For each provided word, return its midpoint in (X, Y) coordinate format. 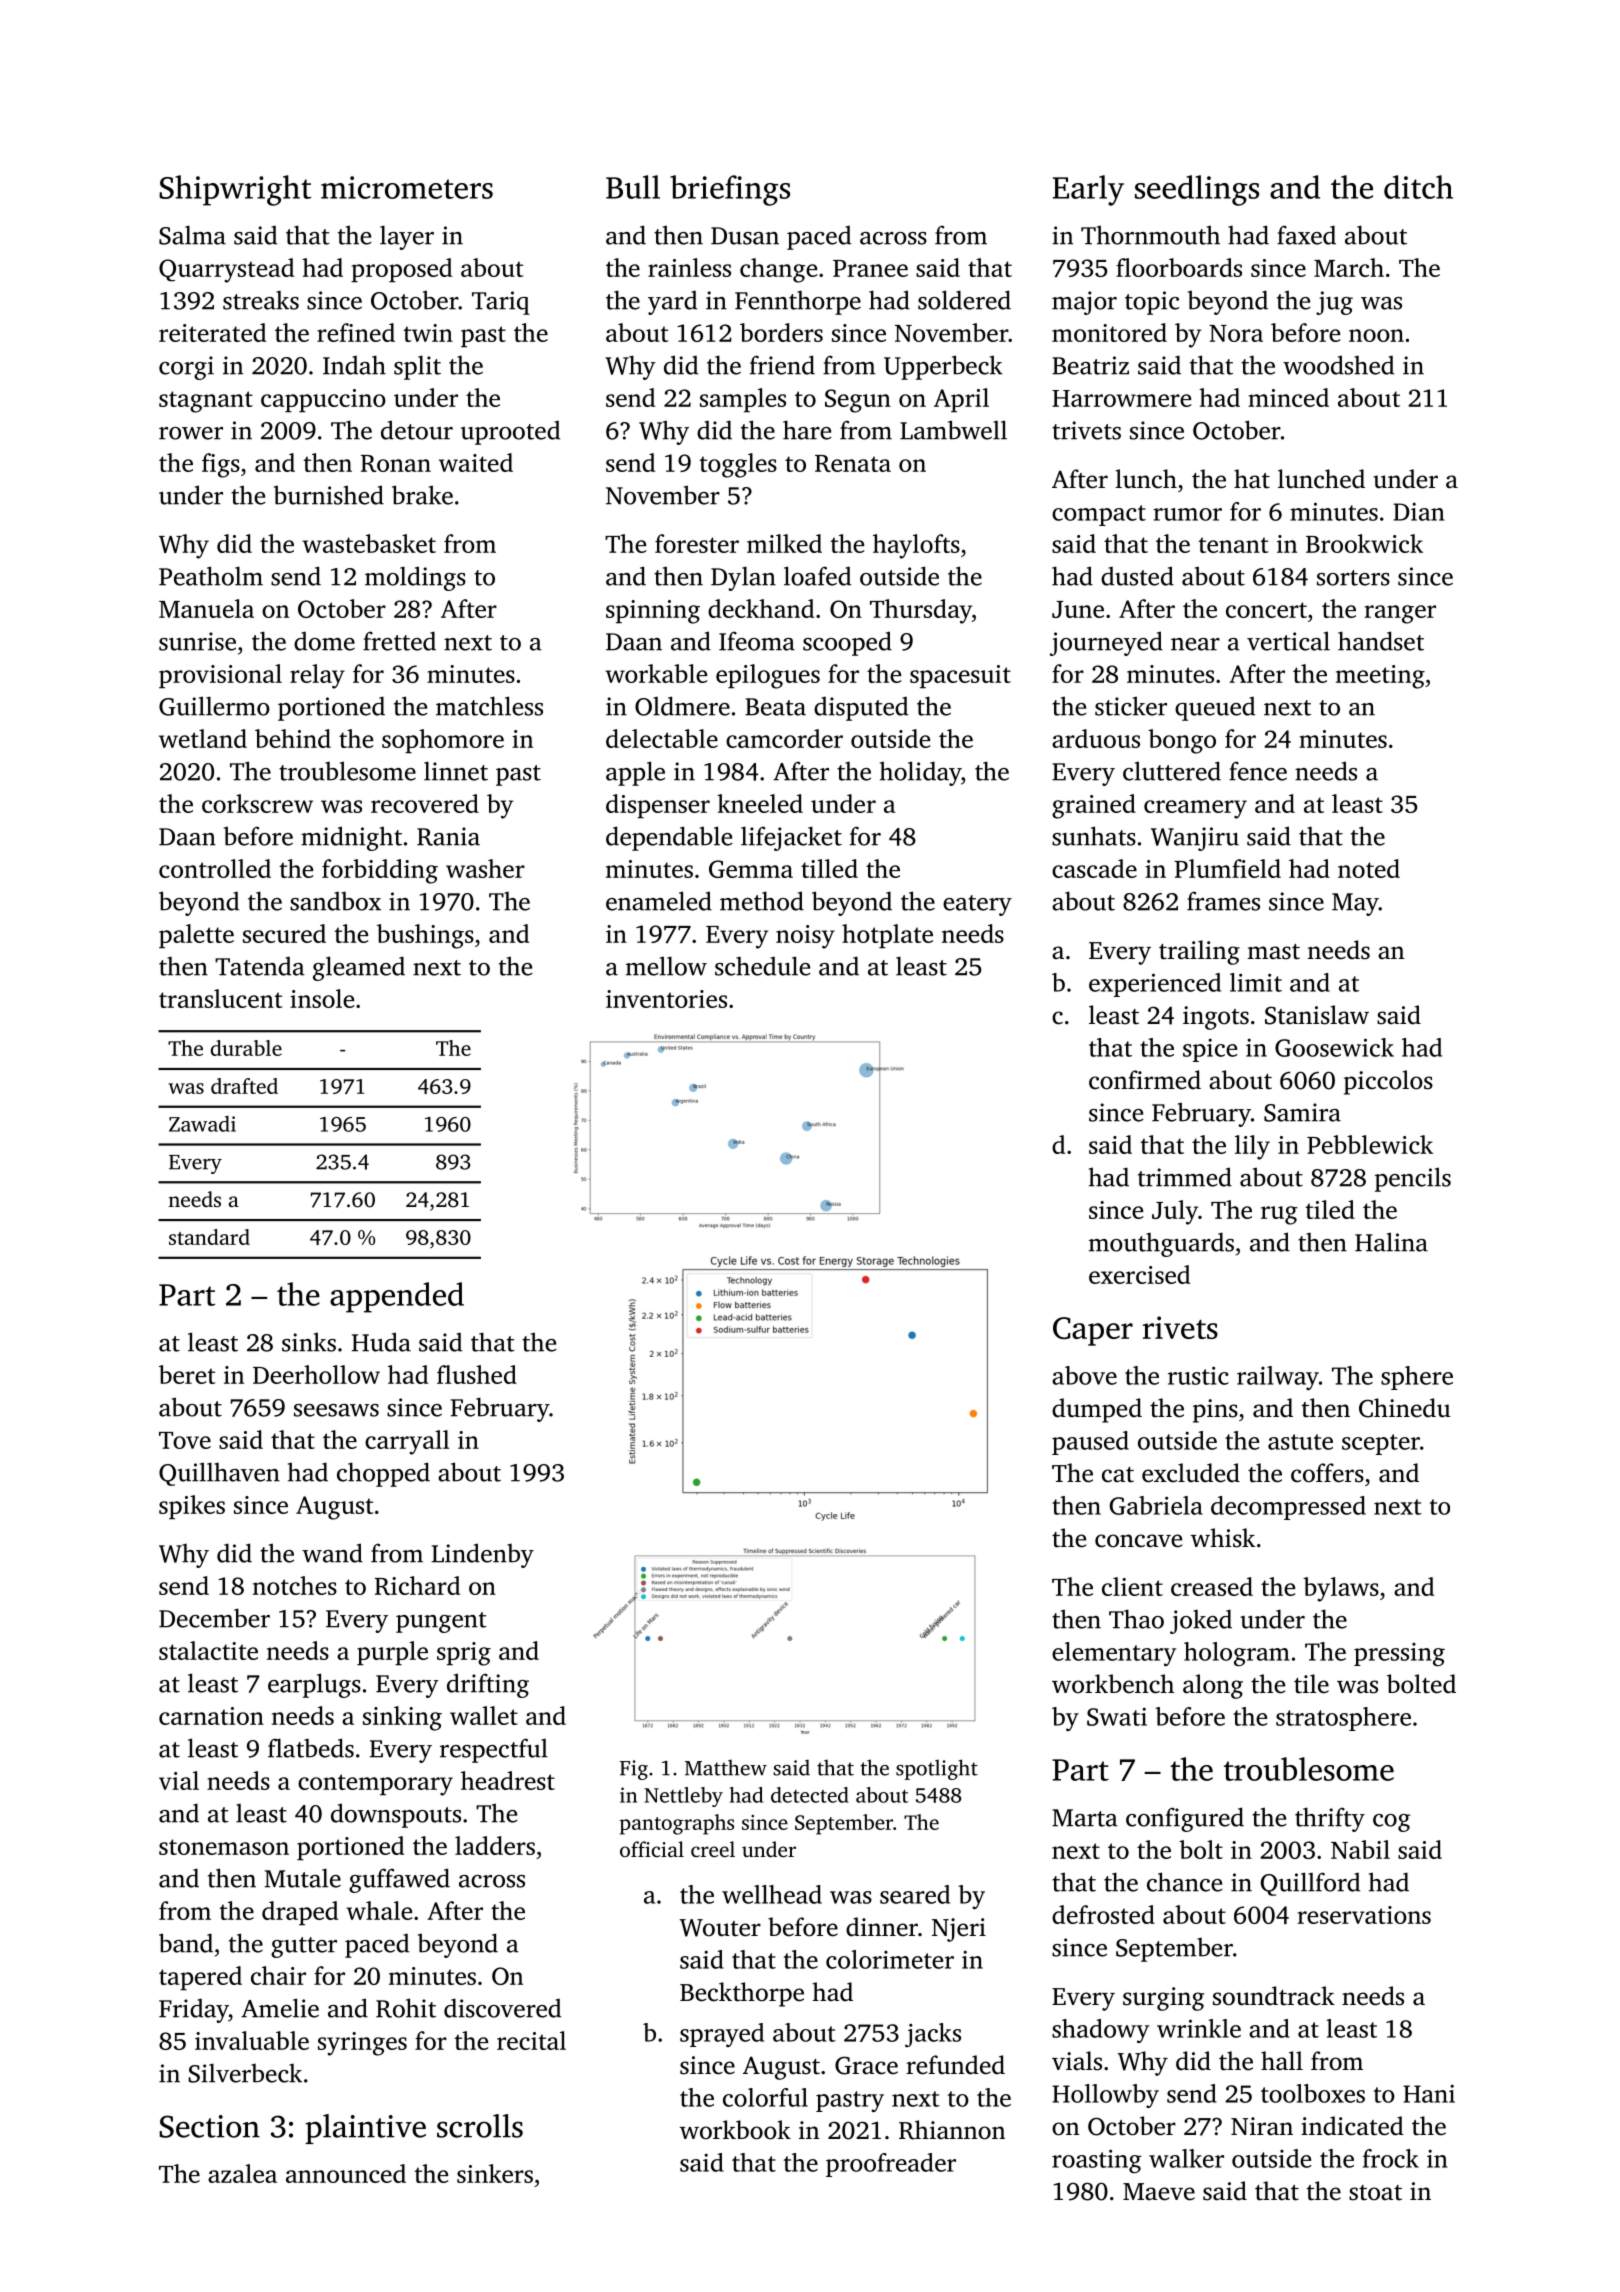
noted (1369, 868)
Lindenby (482, 1555)
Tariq (501, 303)
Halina (1391, 1242)
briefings (730, 190)
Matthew (726, 1767)
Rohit (406, 2008)
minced (1288, 397)
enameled (659, 901)
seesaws (336, 1410)
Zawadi (202, 1124)
